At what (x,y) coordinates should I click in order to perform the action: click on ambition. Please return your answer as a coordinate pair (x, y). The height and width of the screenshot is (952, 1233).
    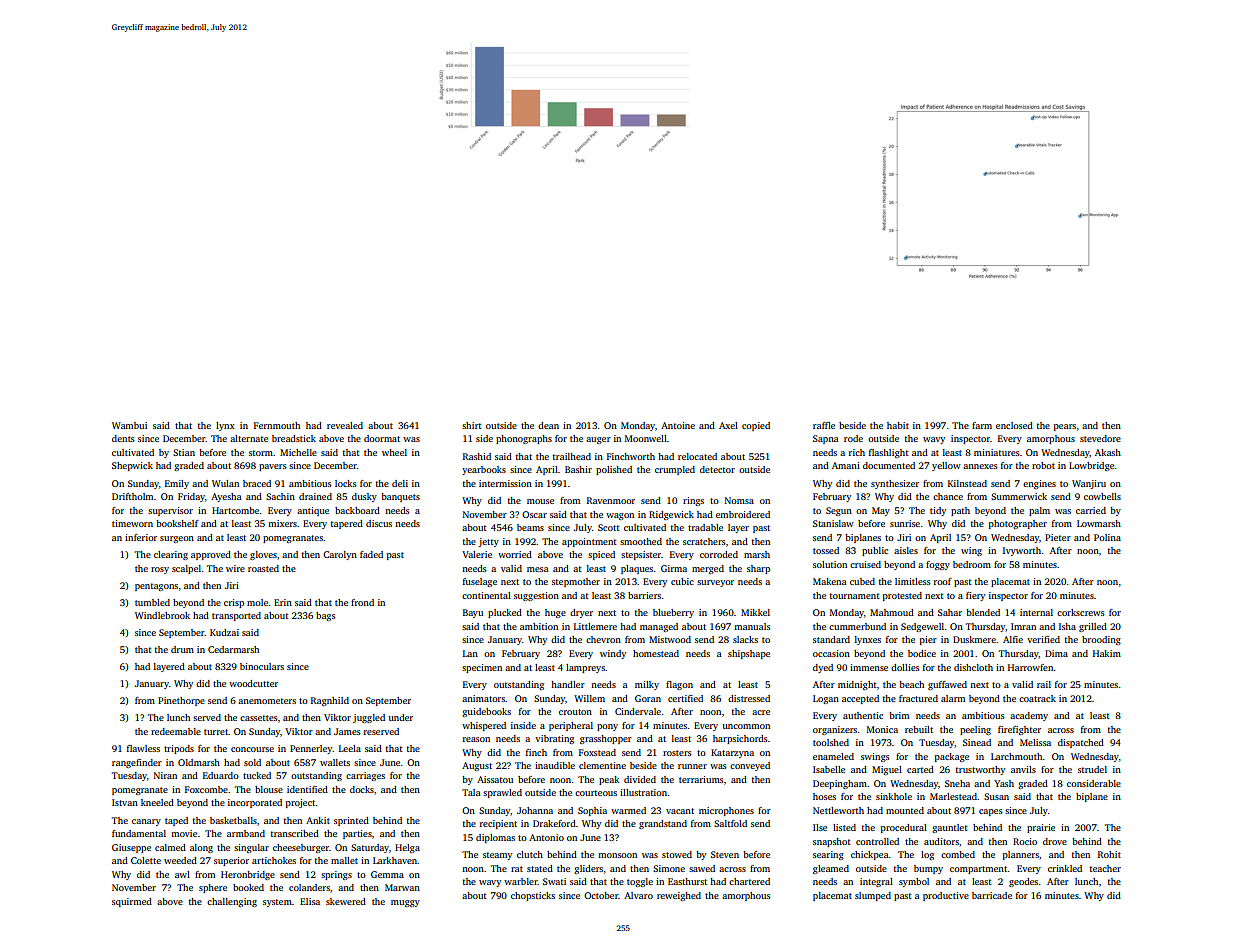
    Looking at the image, I should click on (539, 626).
